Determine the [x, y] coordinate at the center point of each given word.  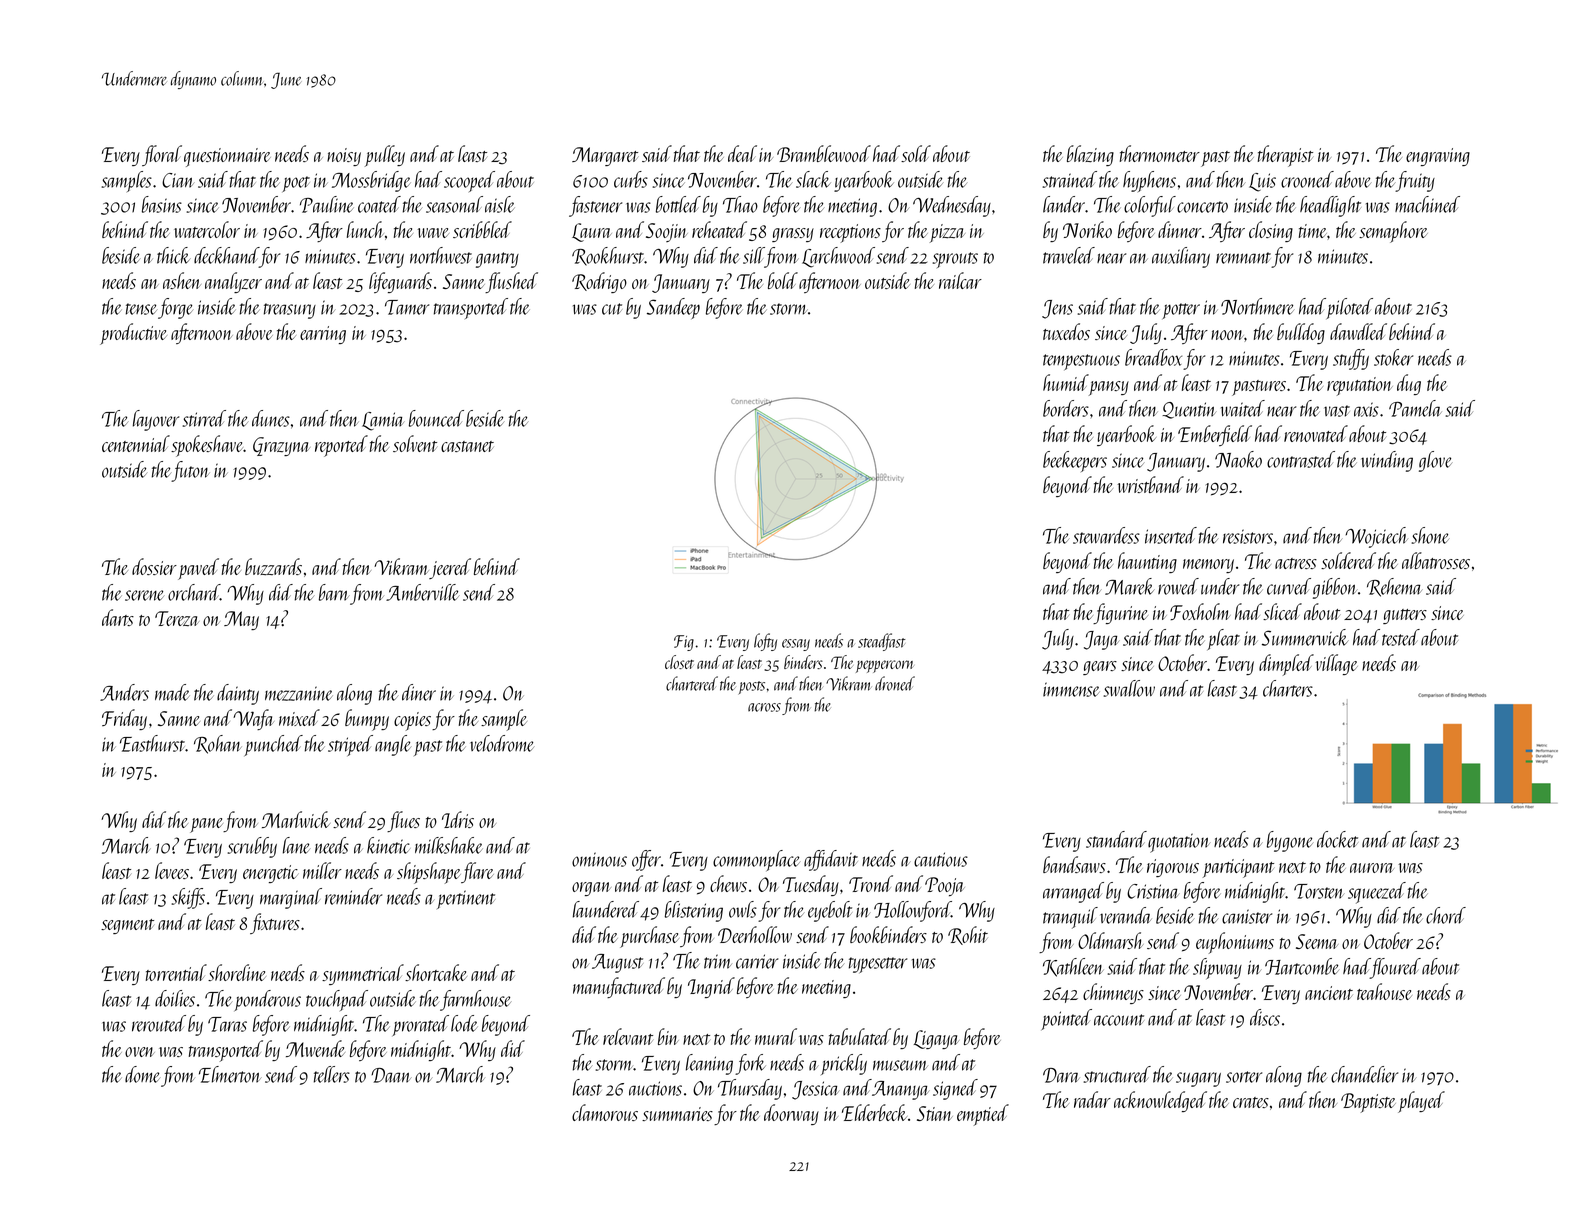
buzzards [273, 567]
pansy [1109, 388]
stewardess [1106, 535]
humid [1066, 382]
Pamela [1415, 408]
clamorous [605, 1112]
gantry [497, 260]
